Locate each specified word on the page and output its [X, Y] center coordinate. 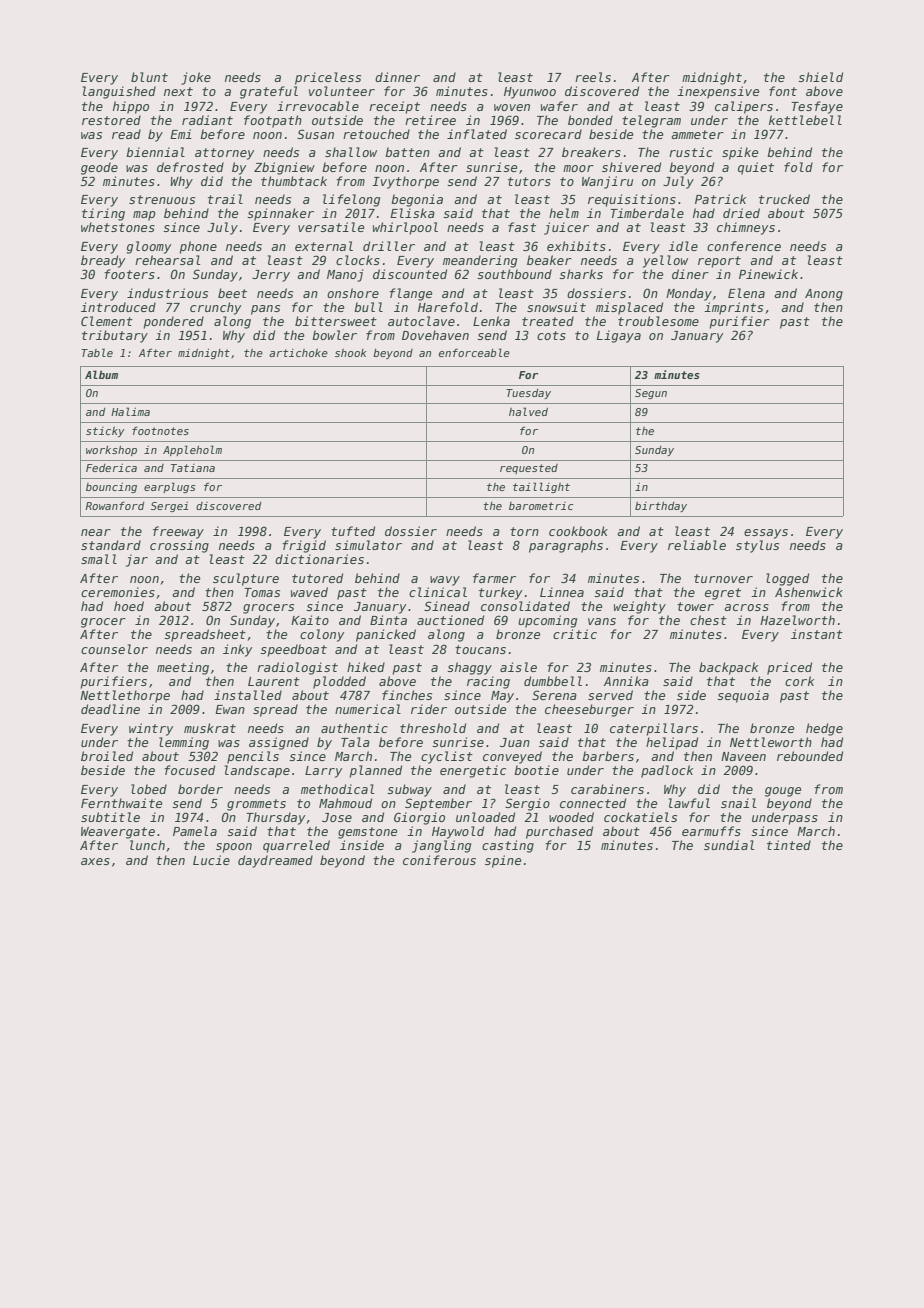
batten [407, 152]
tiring [103, 214]
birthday [661, 507]
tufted [353, 531]
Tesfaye [817, 107]
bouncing [111, 488]
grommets [256, 805]
